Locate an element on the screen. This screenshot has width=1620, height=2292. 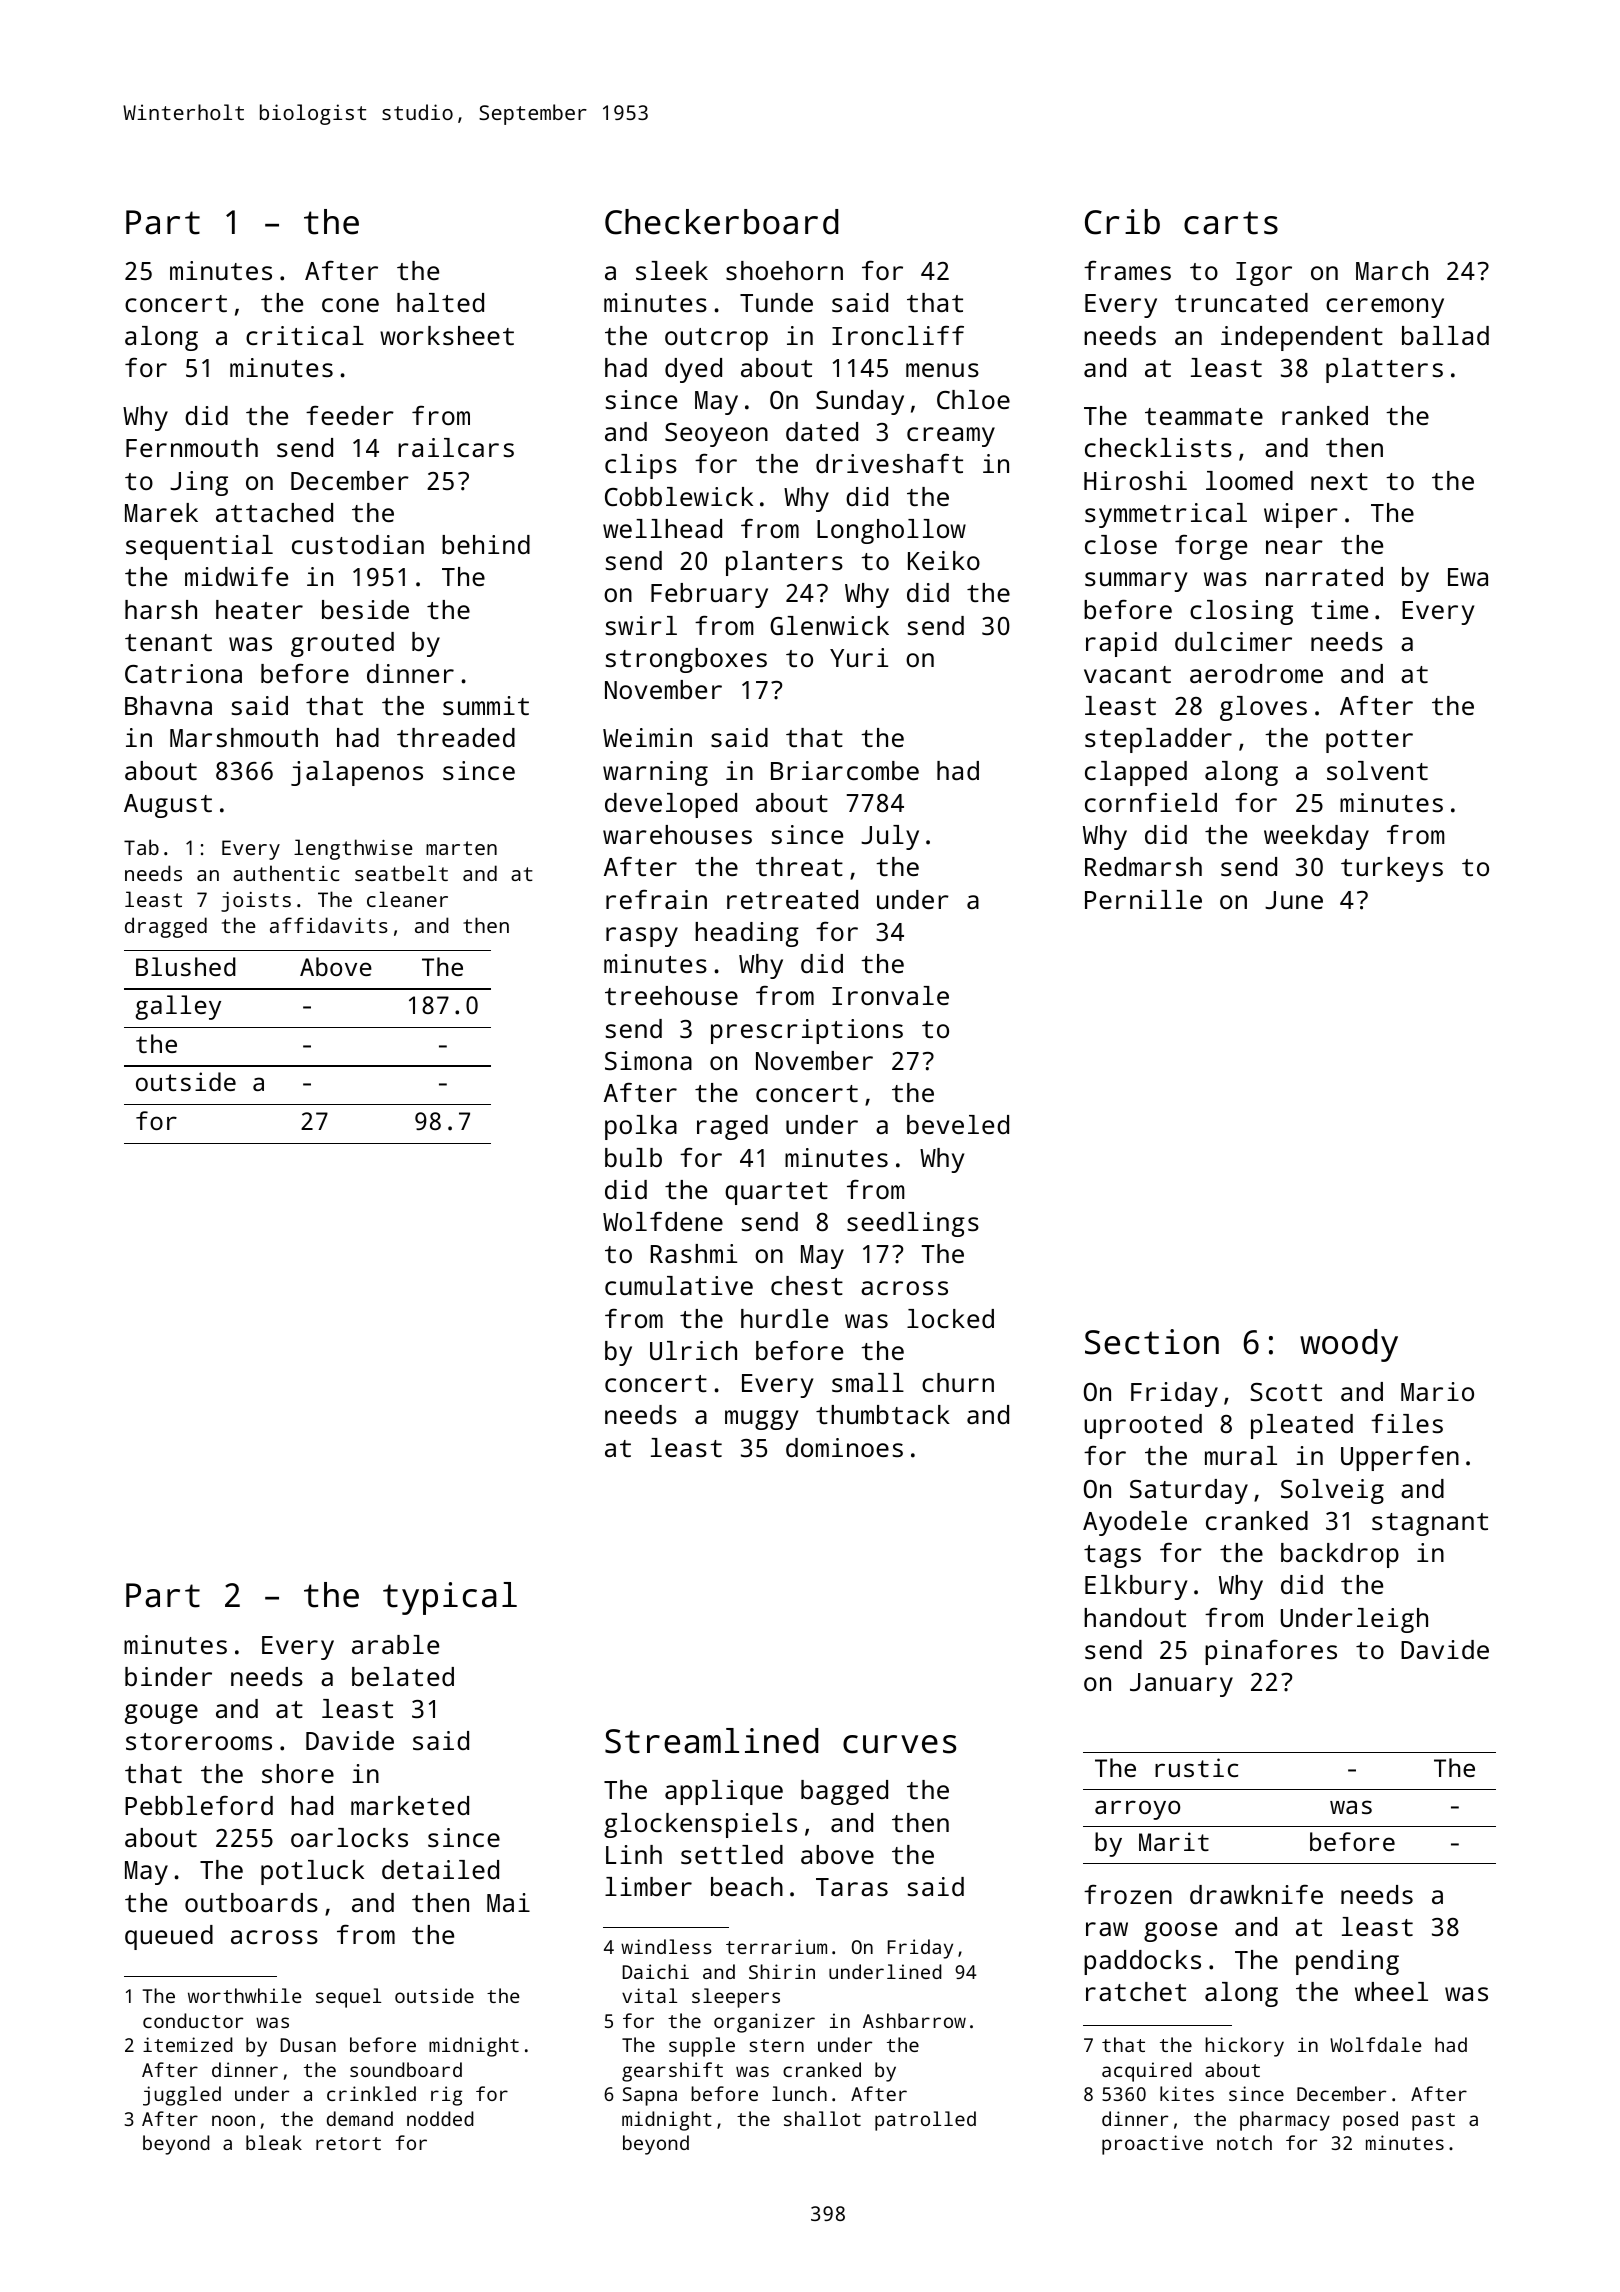
juggled is located at coordinates (182, 2096).
